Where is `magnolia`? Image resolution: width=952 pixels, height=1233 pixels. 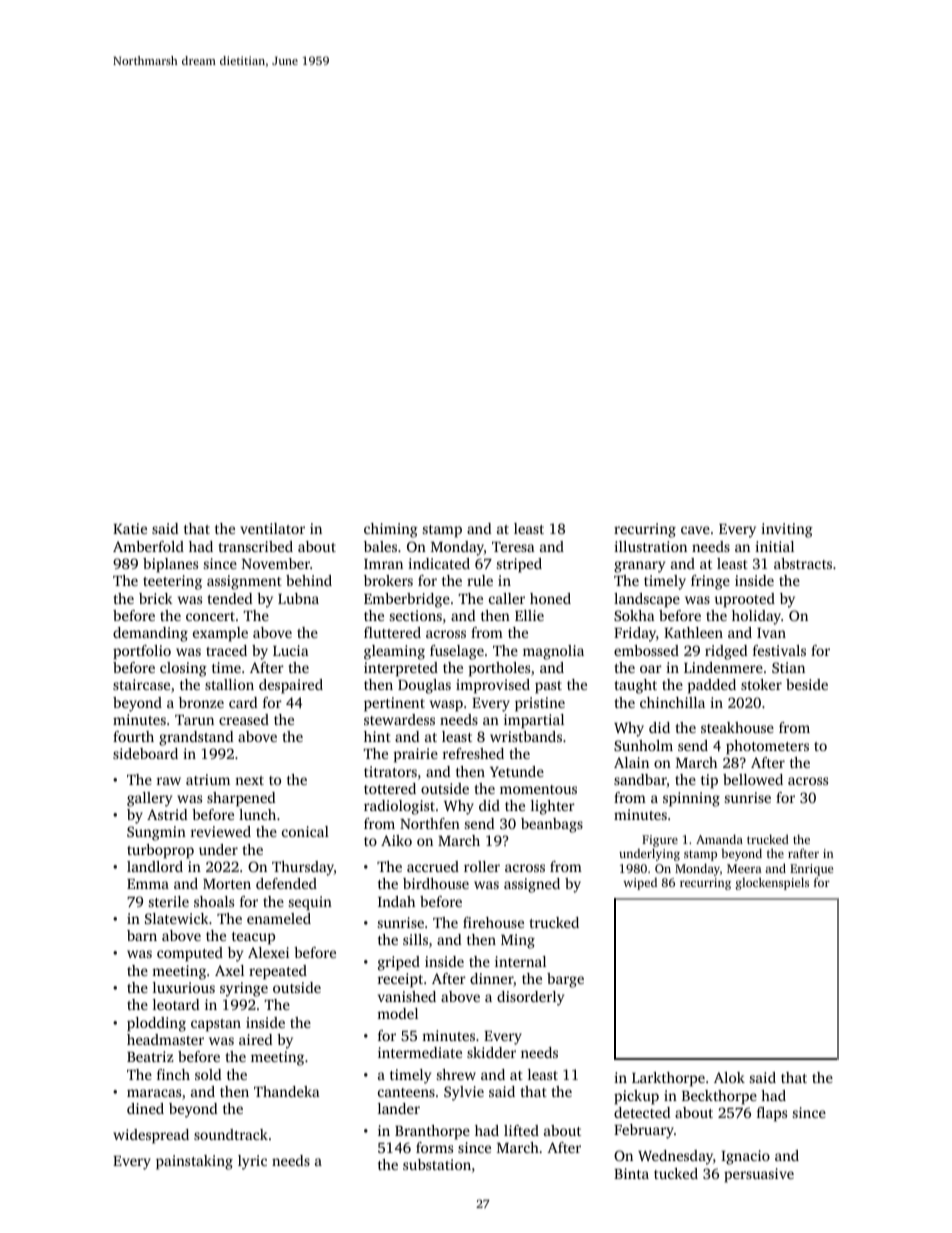
magnolia is located at coordinates (553, 652).
